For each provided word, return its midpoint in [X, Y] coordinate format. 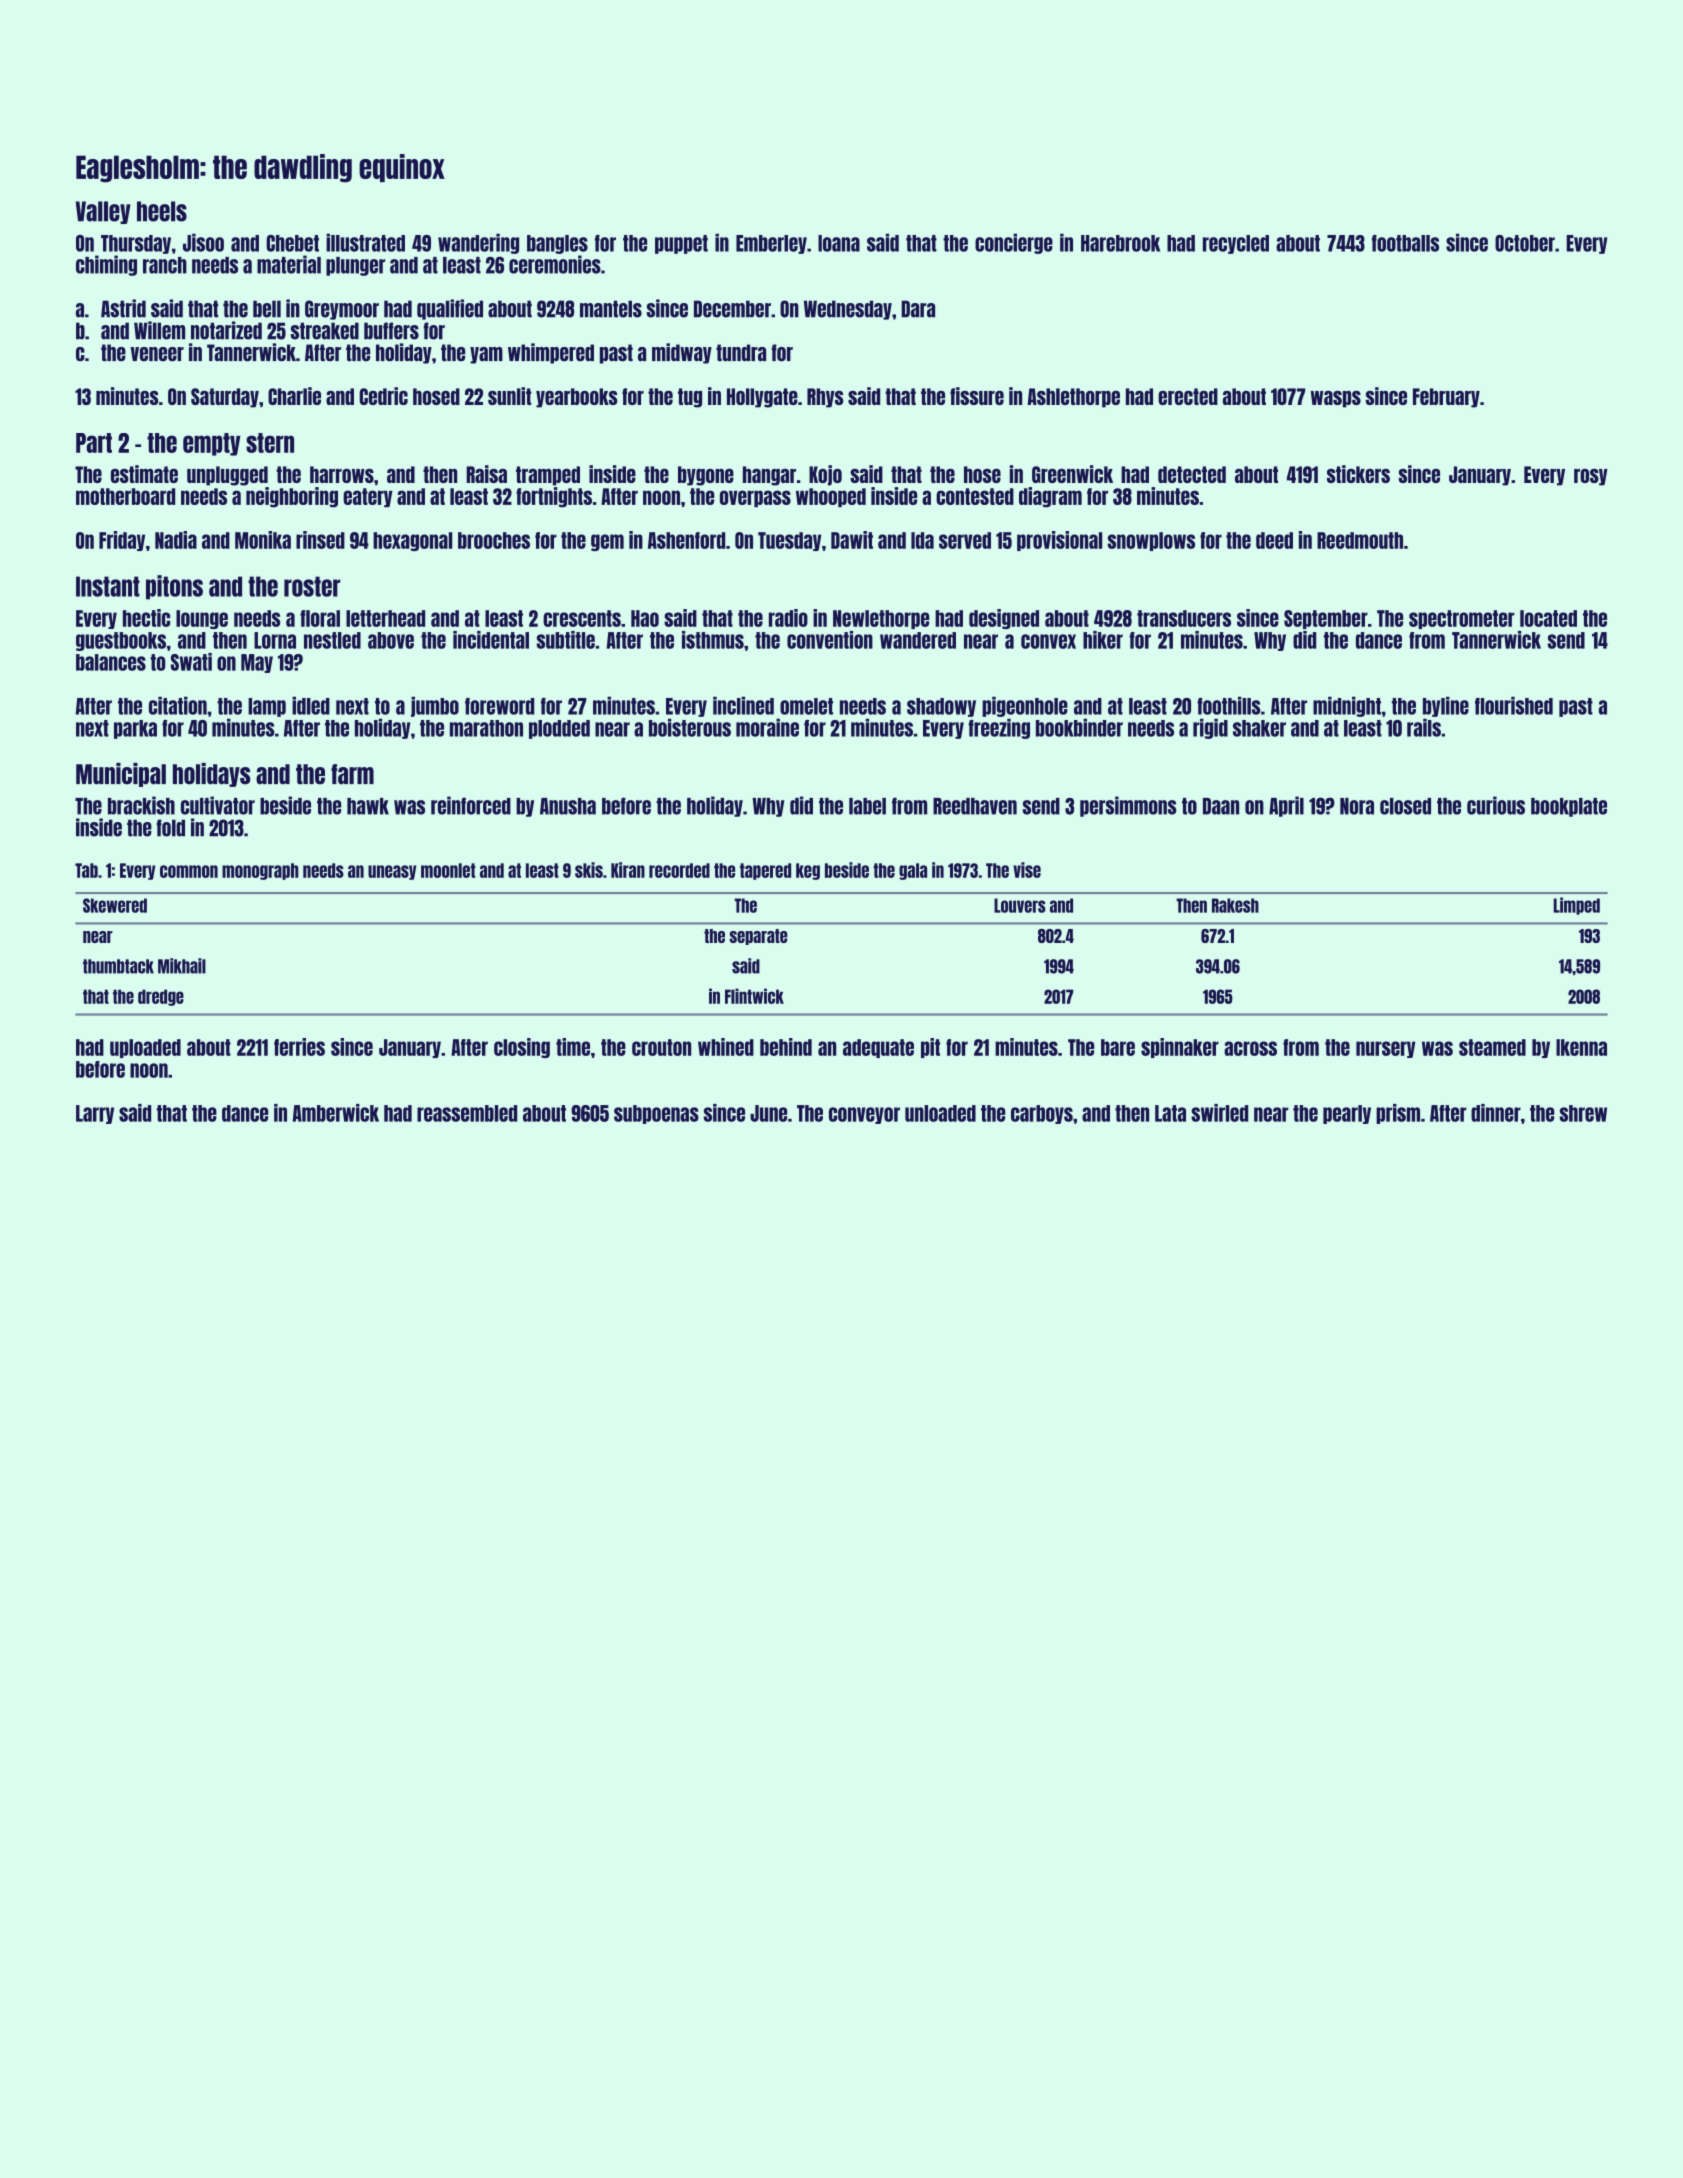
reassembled [467, 1113]
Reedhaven [975, 806]
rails [1424, 727]
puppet [681, 244]
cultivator [218, 805]
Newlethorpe [881, 619]
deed [1274, 540]
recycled [1236, 244]
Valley [103, 212]
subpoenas [656, 1114]
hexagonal [412, 541]
